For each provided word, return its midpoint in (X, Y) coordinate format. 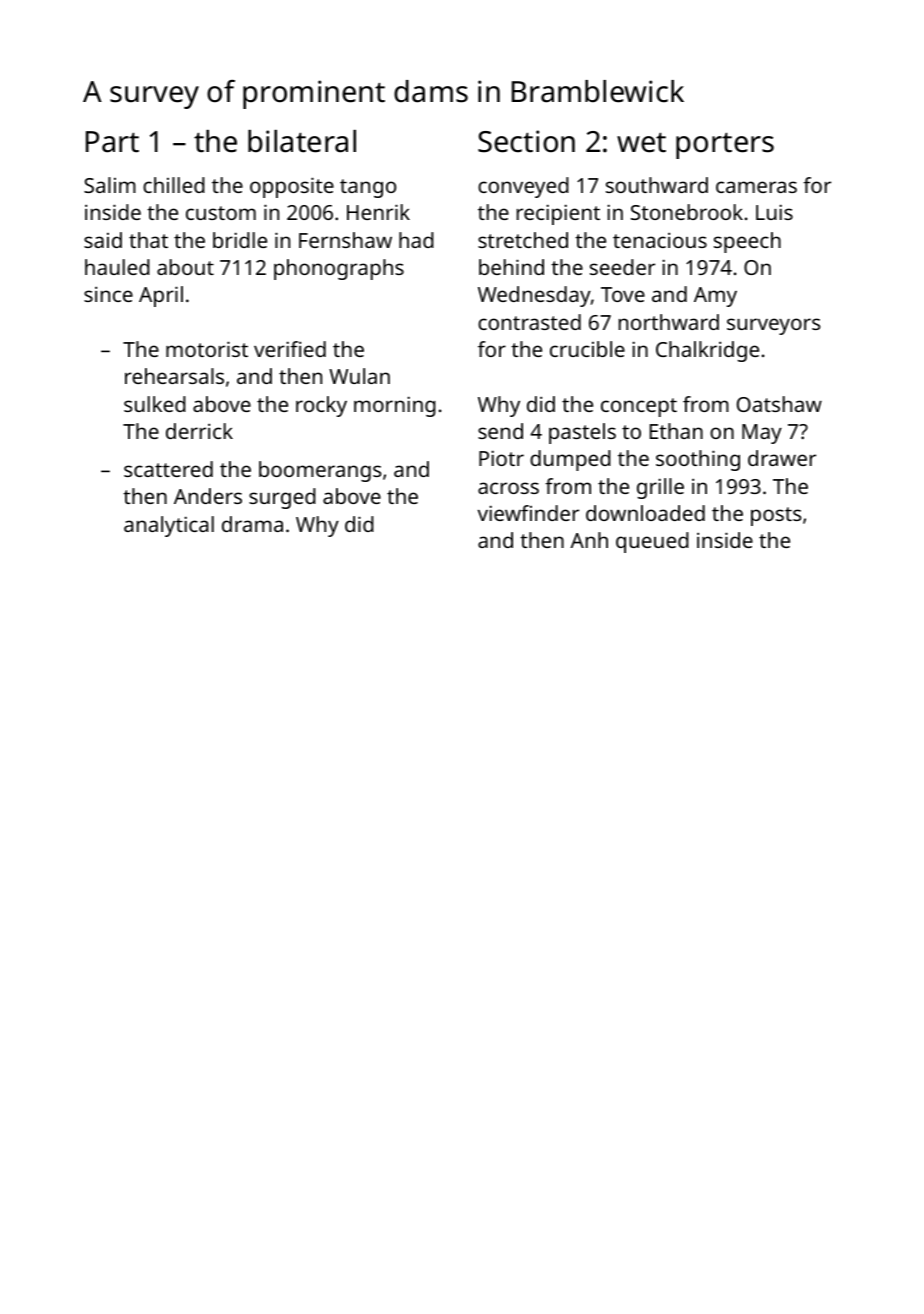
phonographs (339, 269)
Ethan (676, 431)
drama (252, 524)
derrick (199, 431)
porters (725, 145)
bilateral (302, 141)
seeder (622, 267)
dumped (570, 460)
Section (526, 141)
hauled (117, 267)
